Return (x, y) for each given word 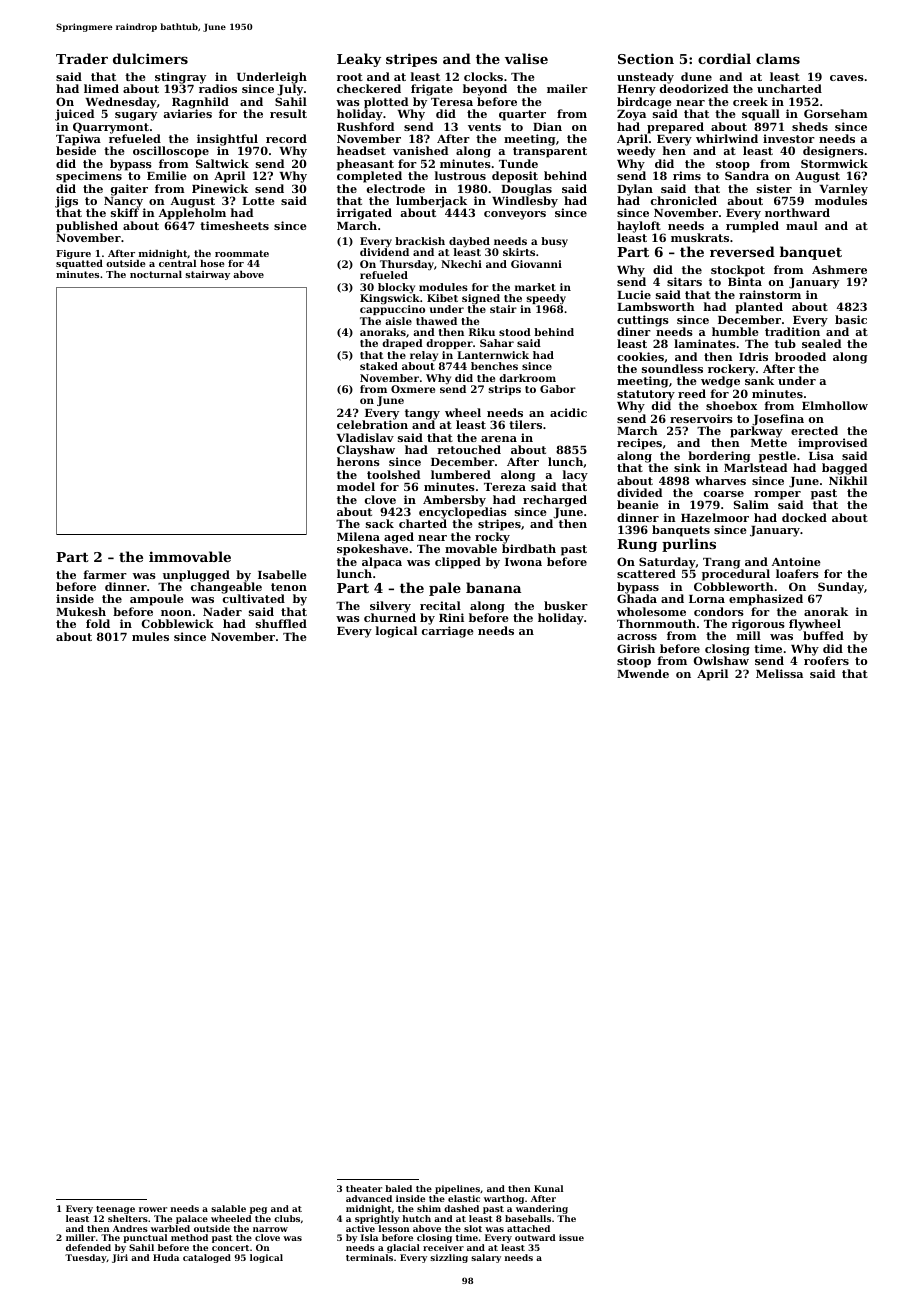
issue (571, 1237)
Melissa (779, 673)
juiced (74, 115)
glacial (403, 1248)
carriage (448, 632)
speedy (546, 299)
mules (150, 636)
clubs (287, 1218)
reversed (742, 251)
